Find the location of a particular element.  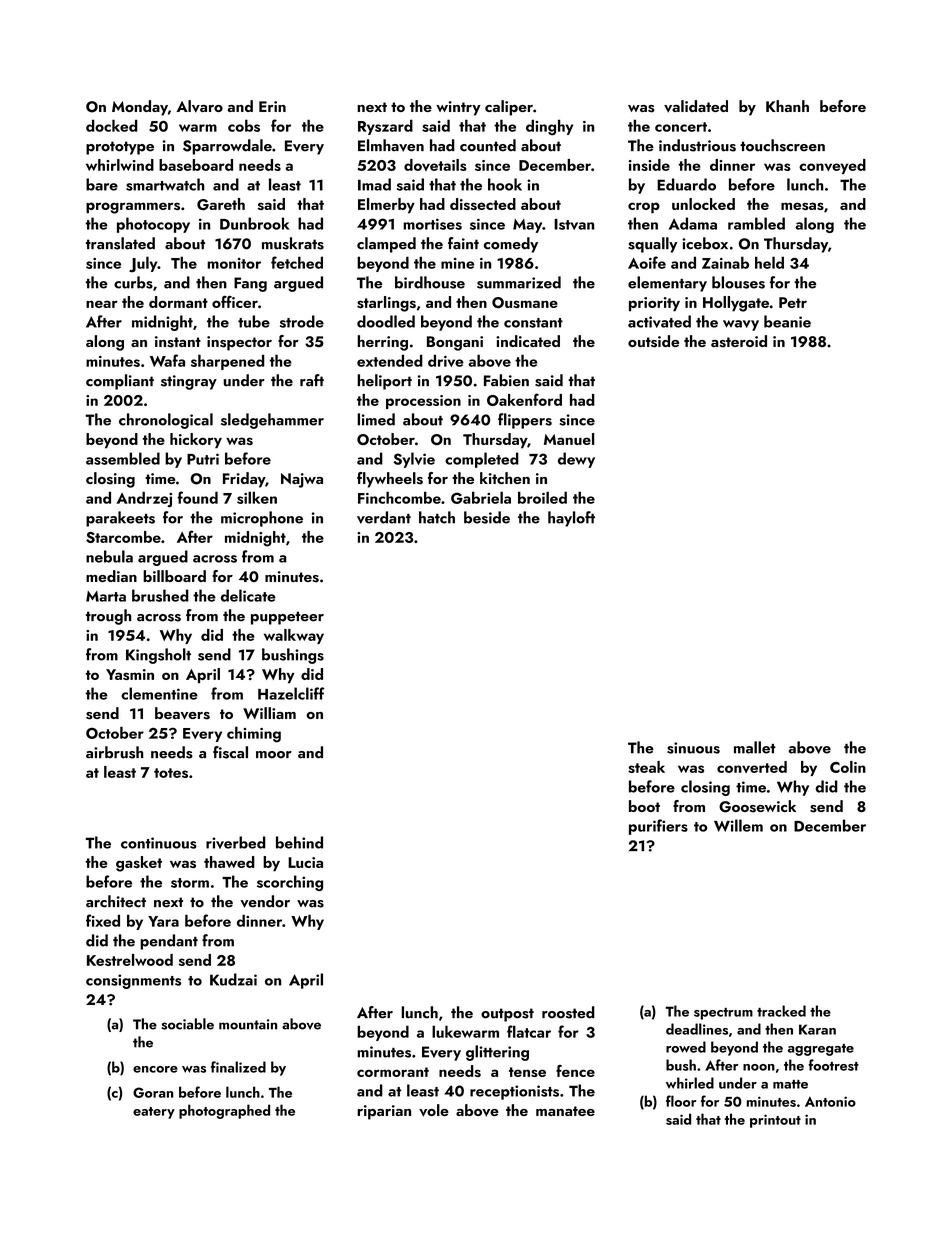

Colin is located at coordinates (848, 767).
